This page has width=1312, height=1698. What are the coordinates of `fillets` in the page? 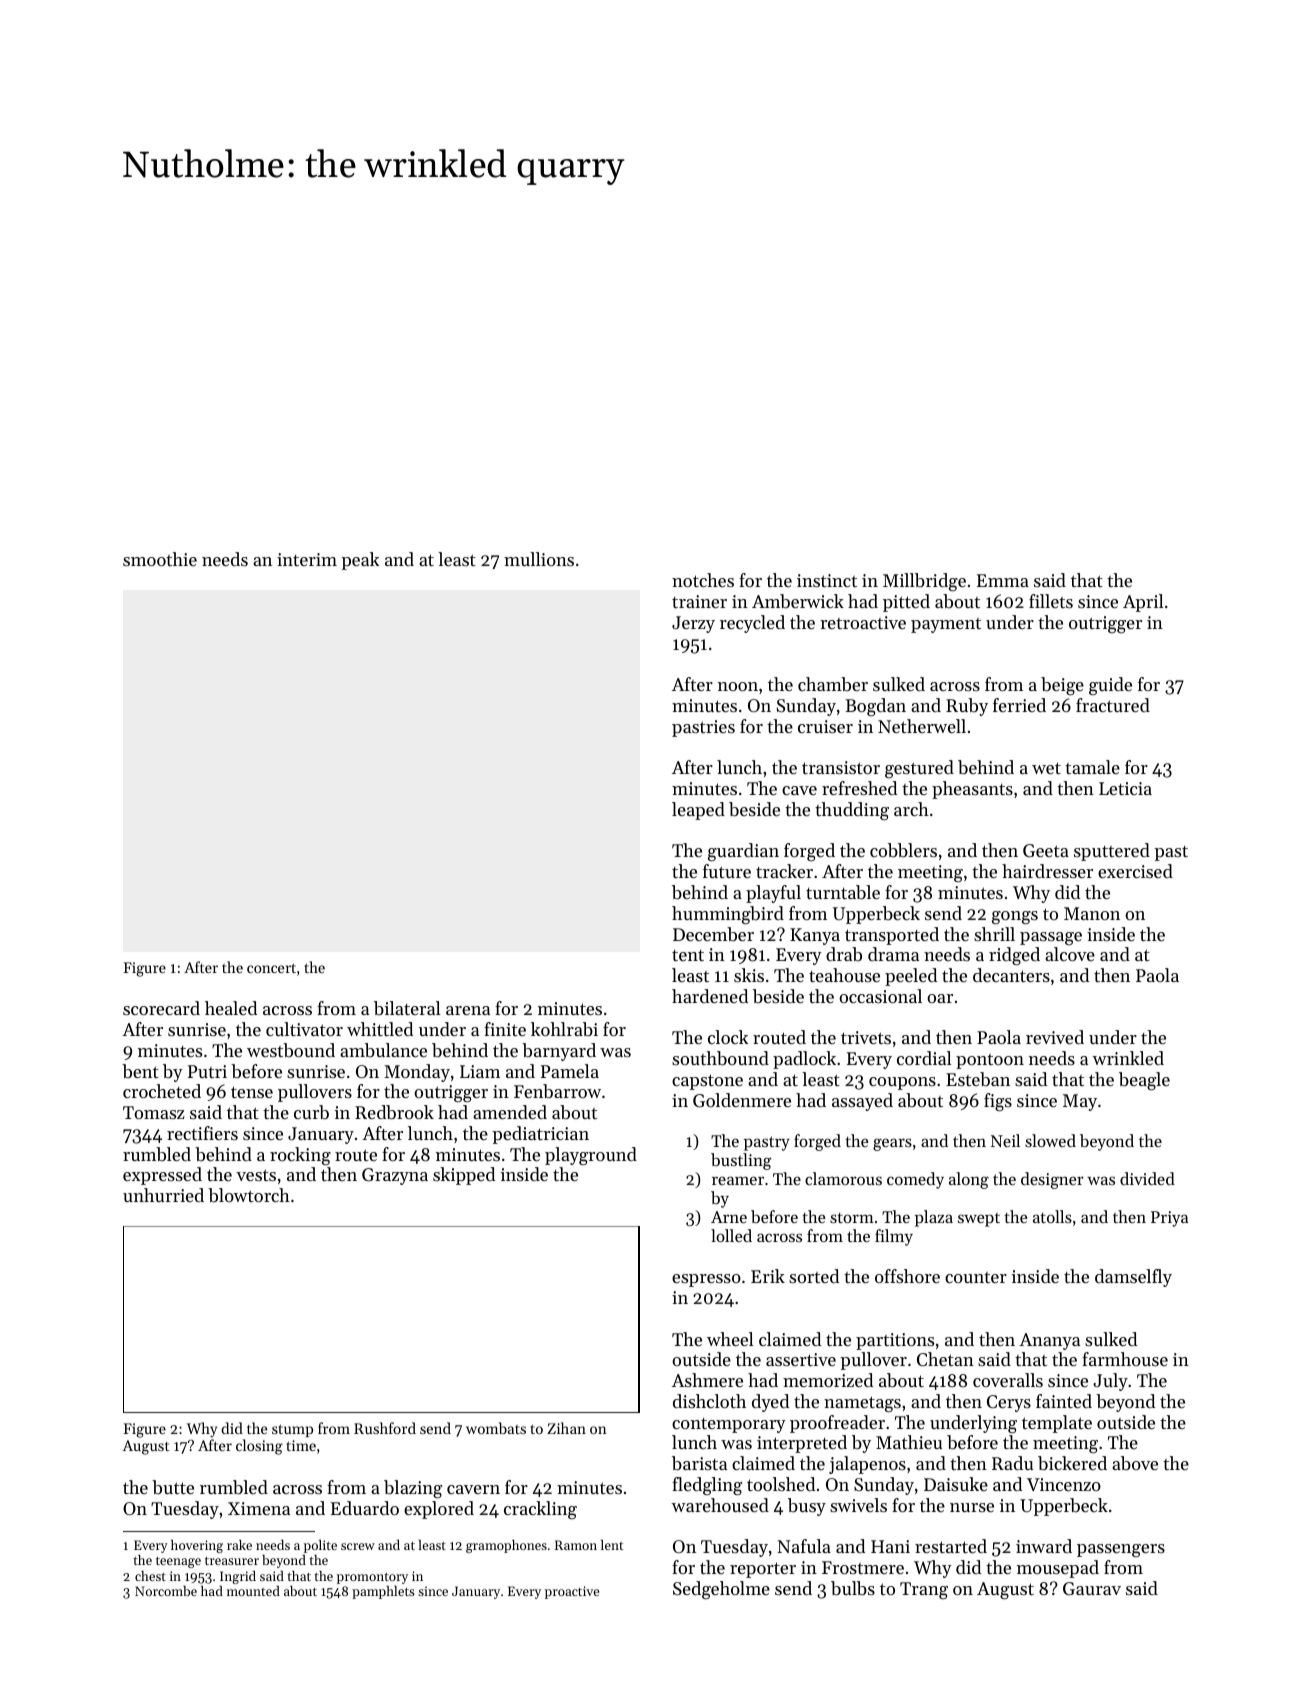 It's located at (1051, 601).
